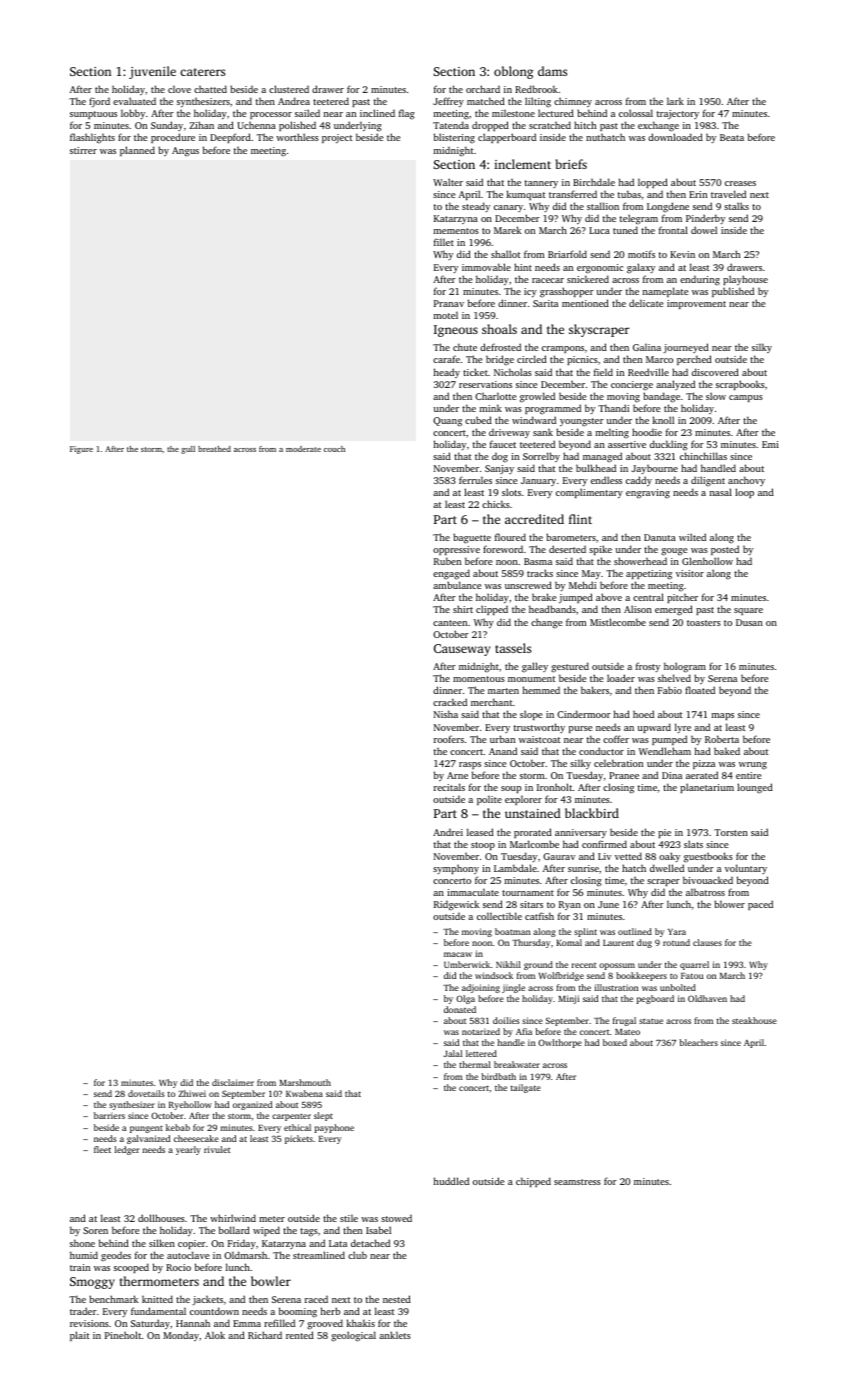 This screenshot has width=849, height=1400. Describe the element at coordinates (746, 869) in the screenshot. I see `voluntary` at that location.
